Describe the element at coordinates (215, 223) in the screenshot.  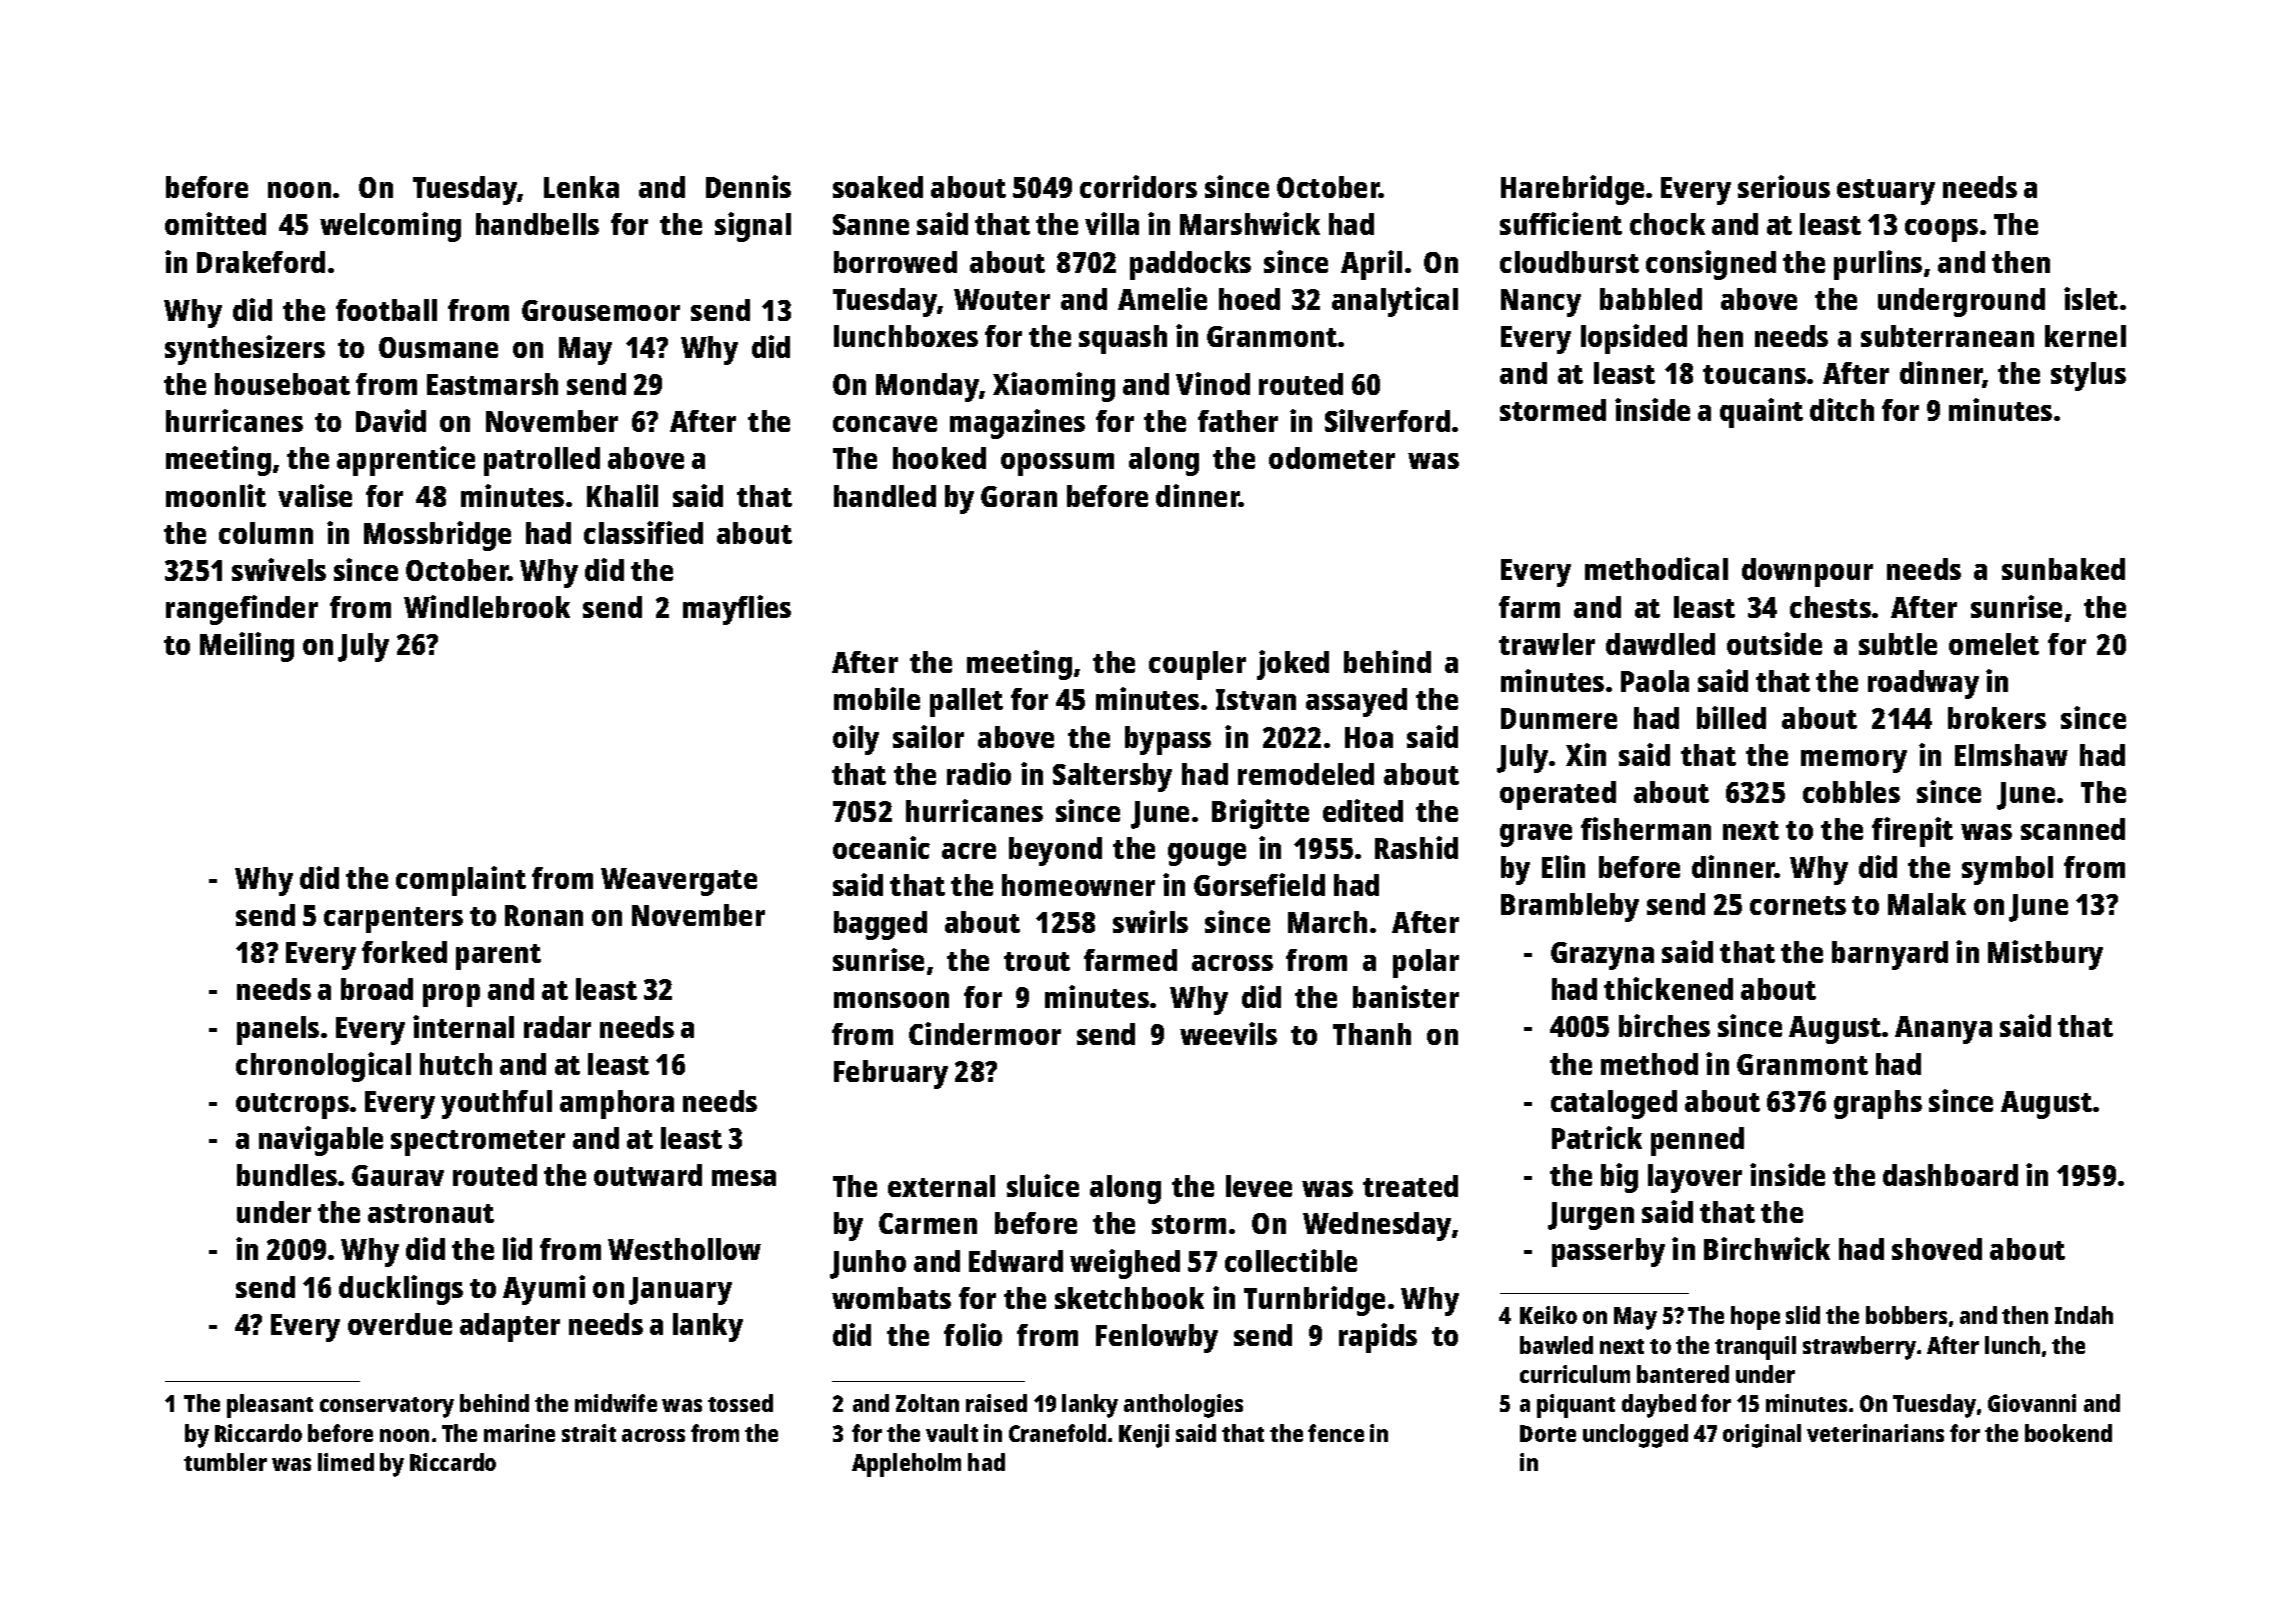
I see `omitted` at that location.
